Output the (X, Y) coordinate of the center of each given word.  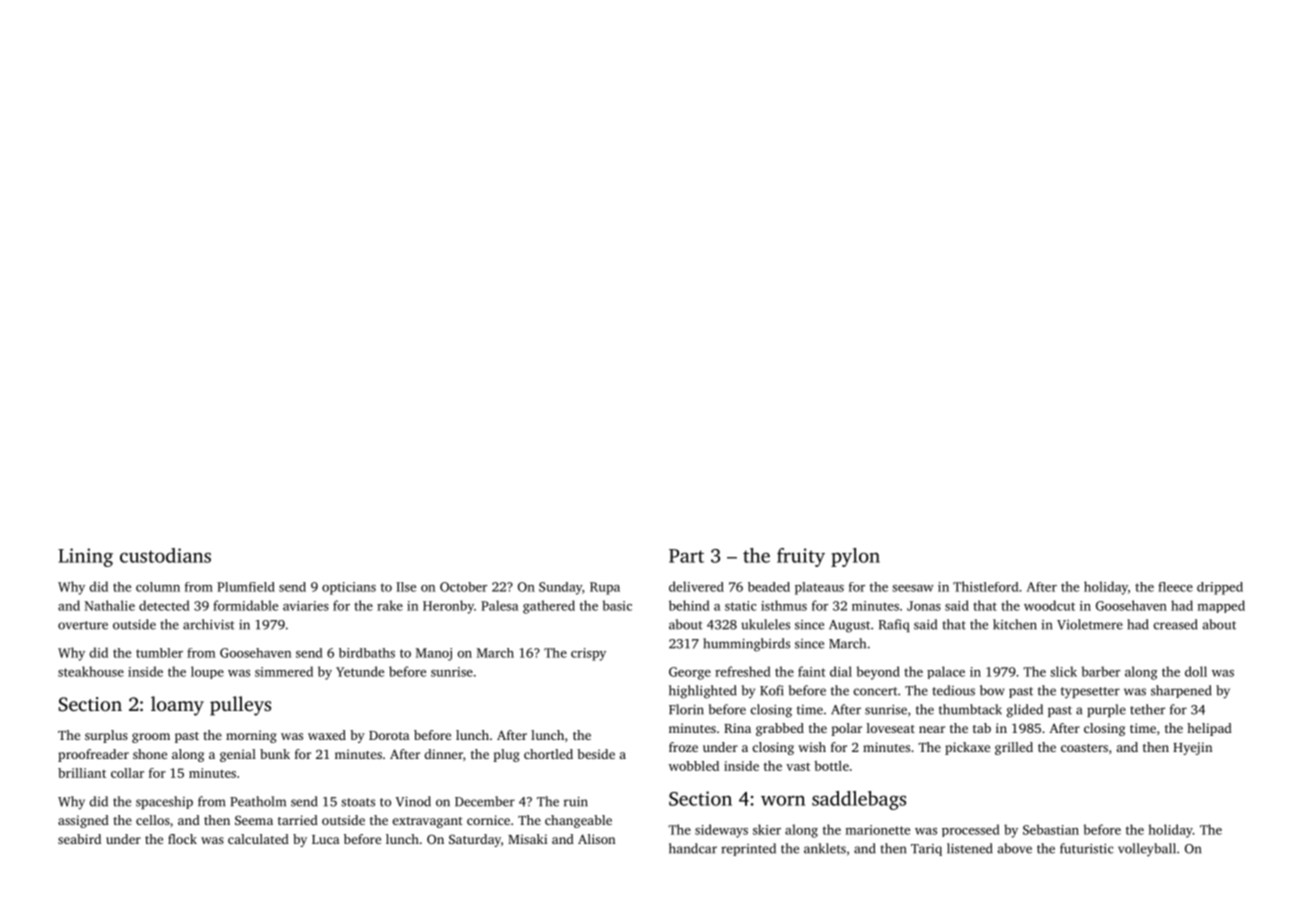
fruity (801, 557)
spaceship (164, 802)
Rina (737, 728)
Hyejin (1192, 748)
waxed (327, 735)
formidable (245, 605)
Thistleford (986, 586)
